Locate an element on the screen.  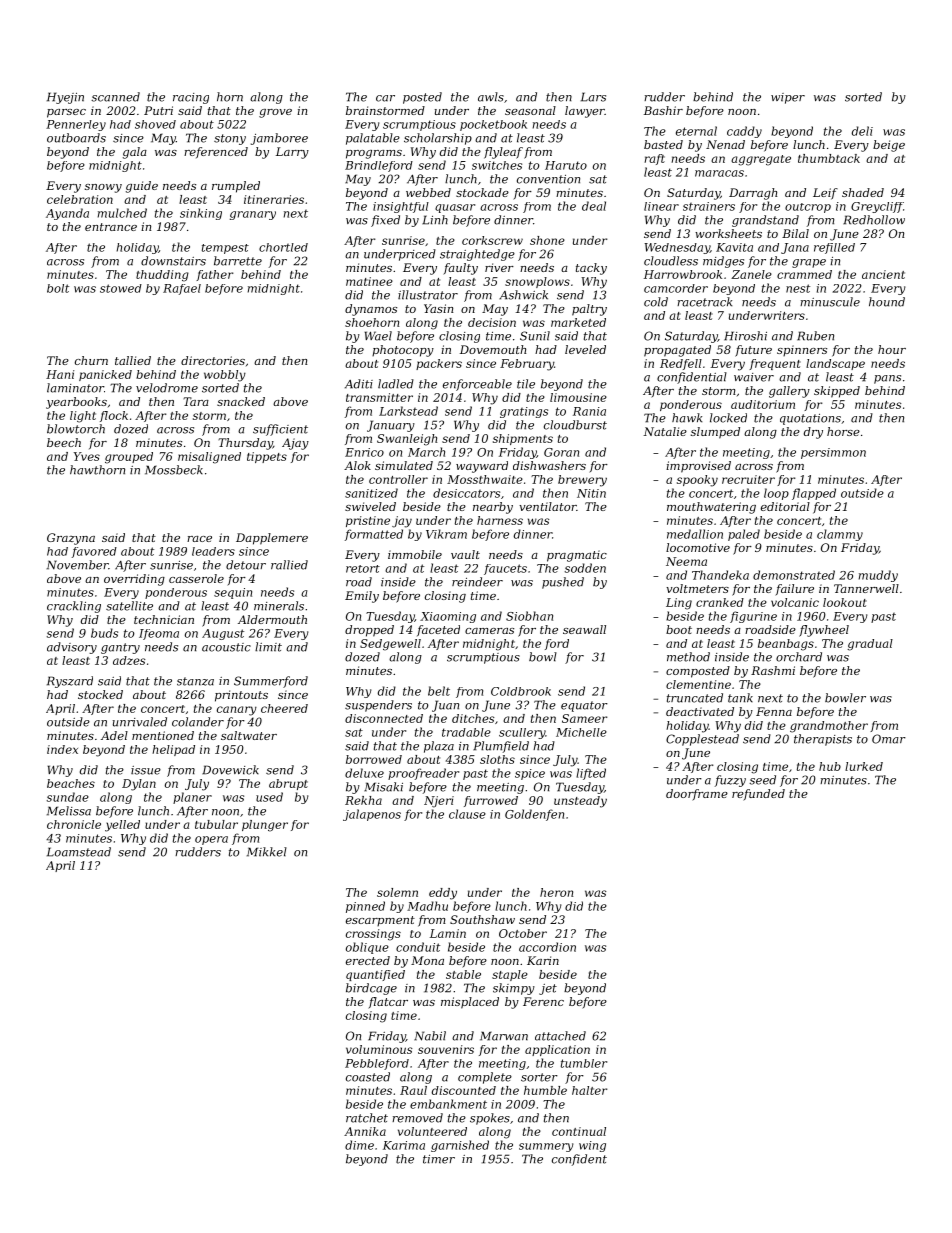
Xiaoming is located at coordinates (448, 617).
